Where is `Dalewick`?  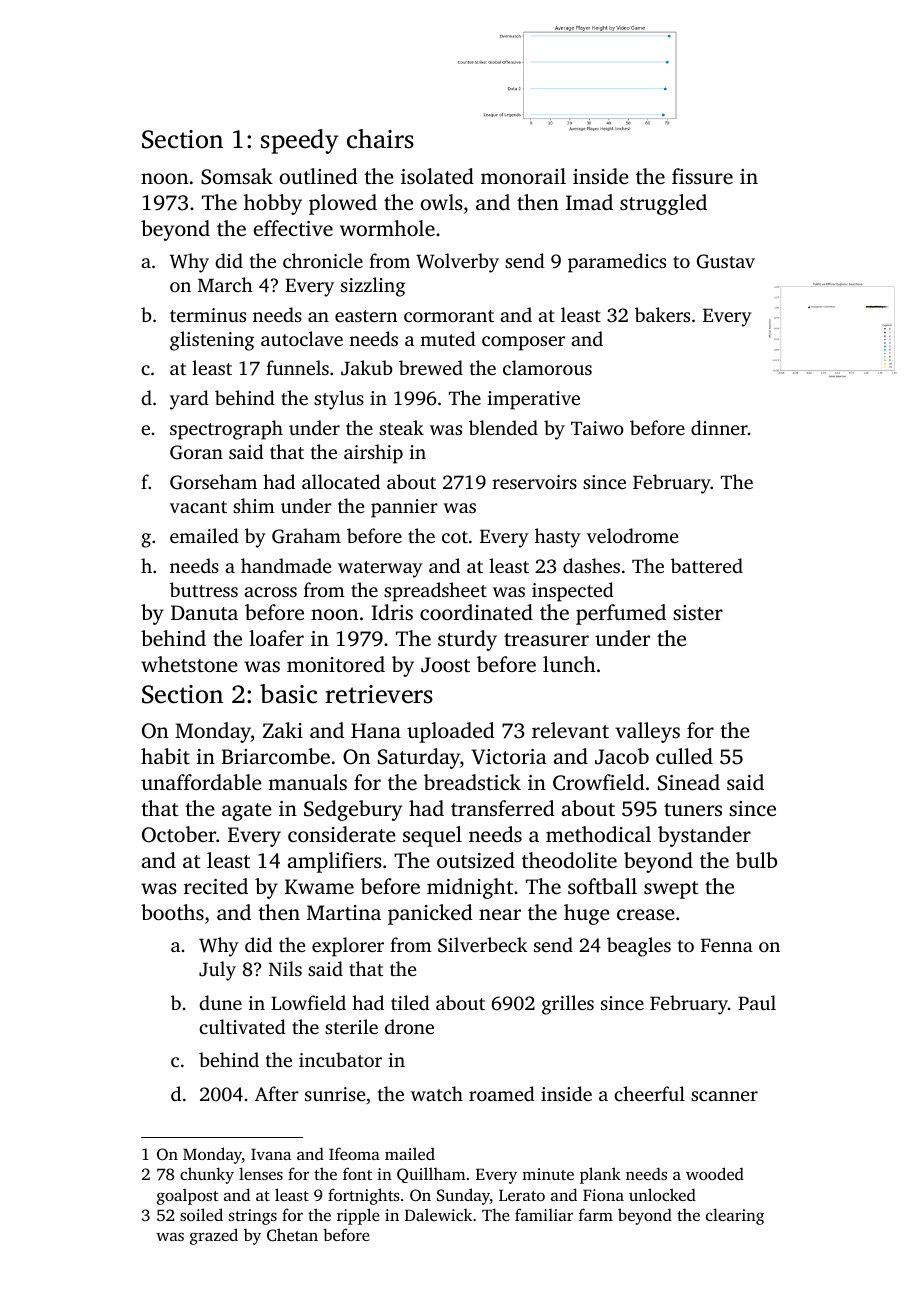
Dalewick is located at coordinates (438, 1214).
